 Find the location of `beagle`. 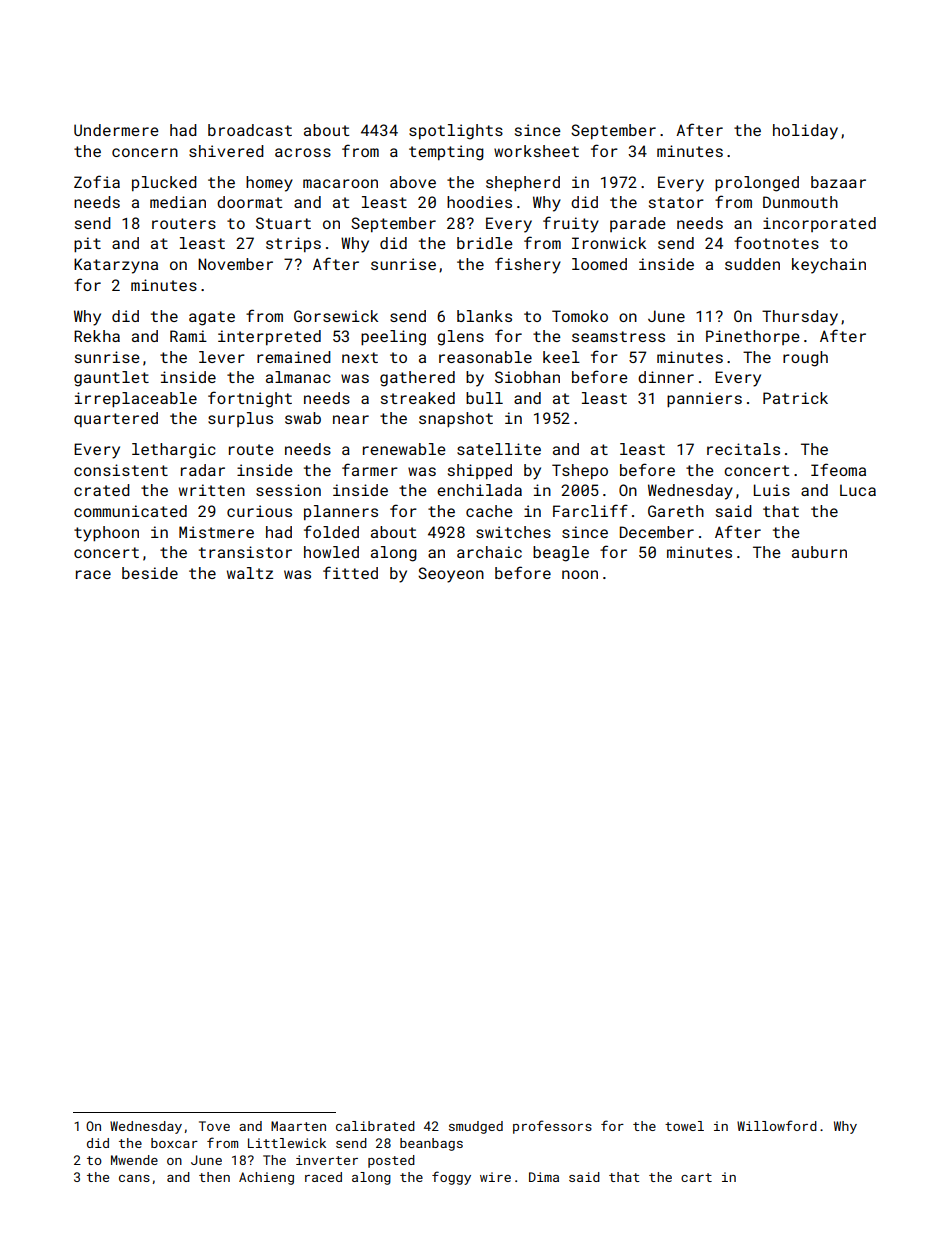

beagle is located at coordinates (561, 554).
